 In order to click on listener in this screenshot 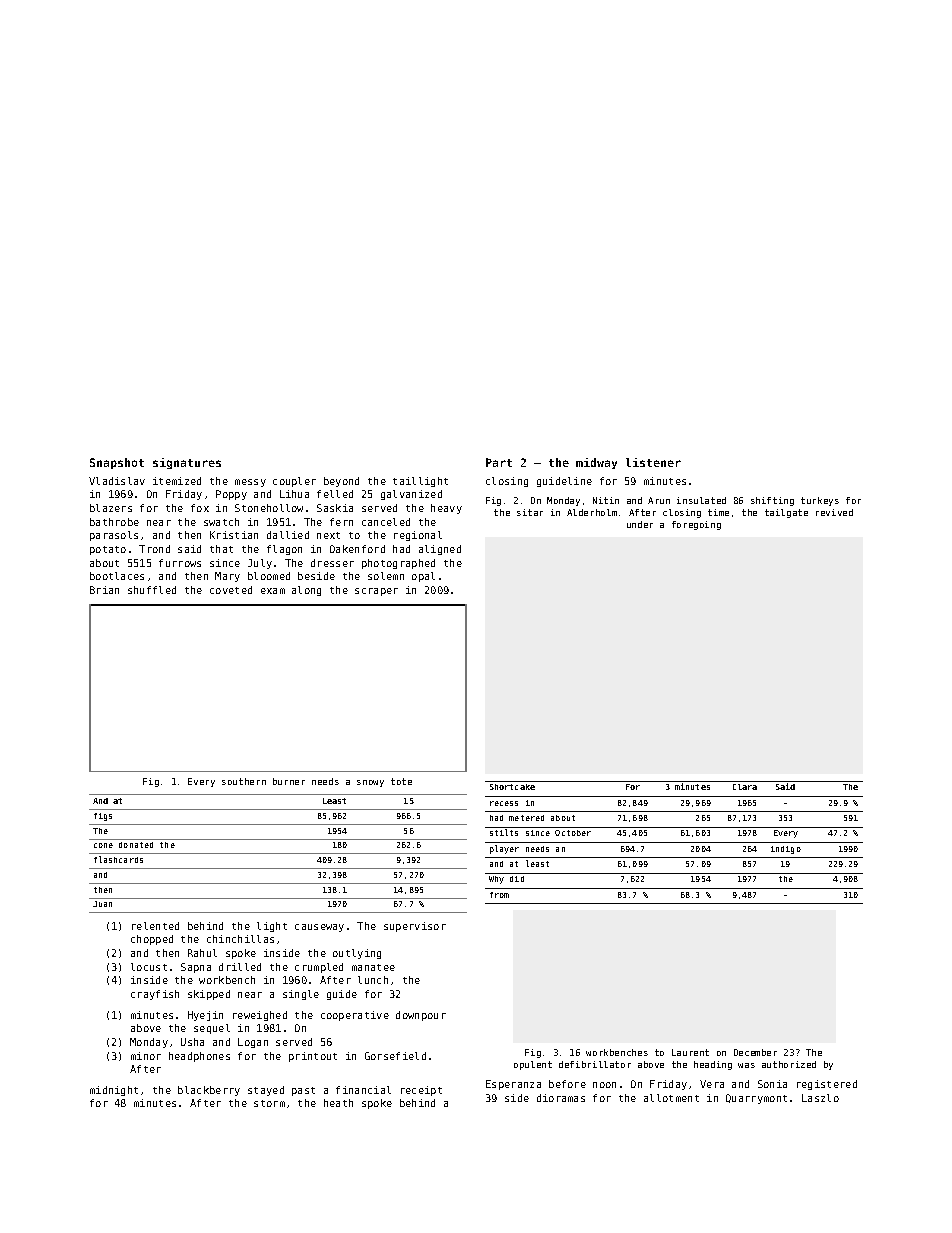, I will do `click(653, 462)`.
